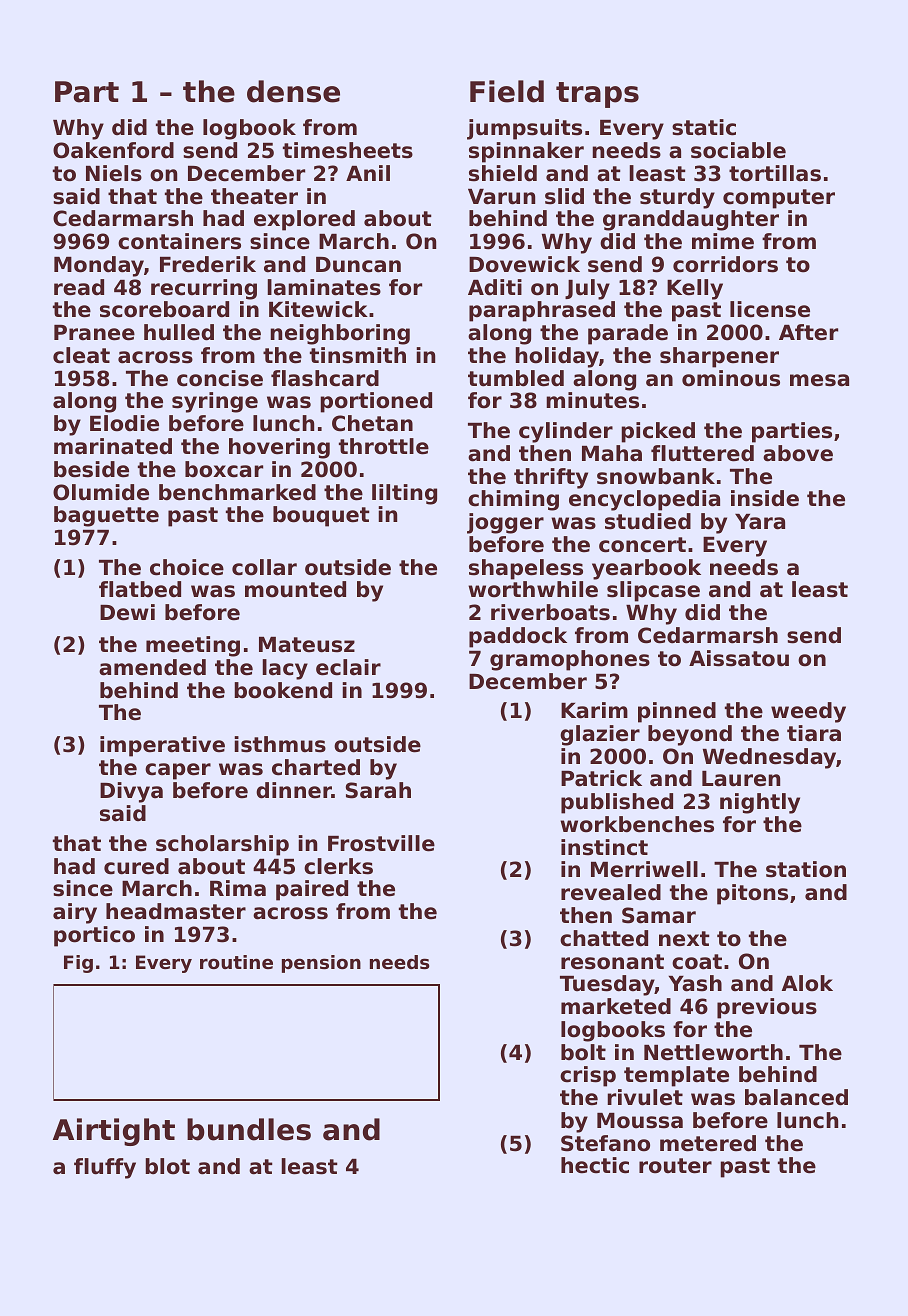  Describe the element at coordinates (105, 1168) in the screenshot. I see `fluffy` at that location.
